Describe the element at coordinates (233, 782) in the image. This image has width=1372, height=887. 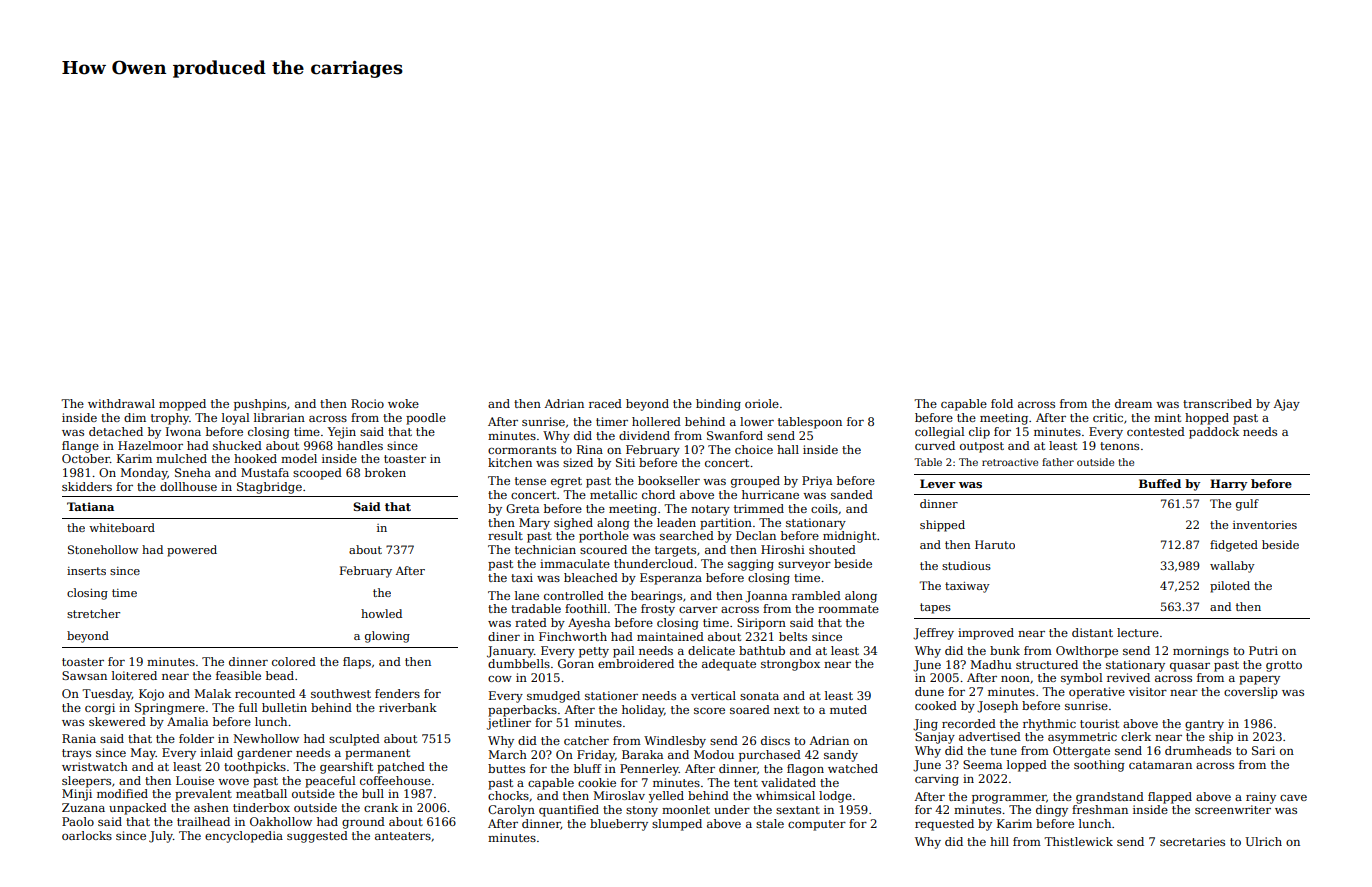
I see `wove` at that location.
